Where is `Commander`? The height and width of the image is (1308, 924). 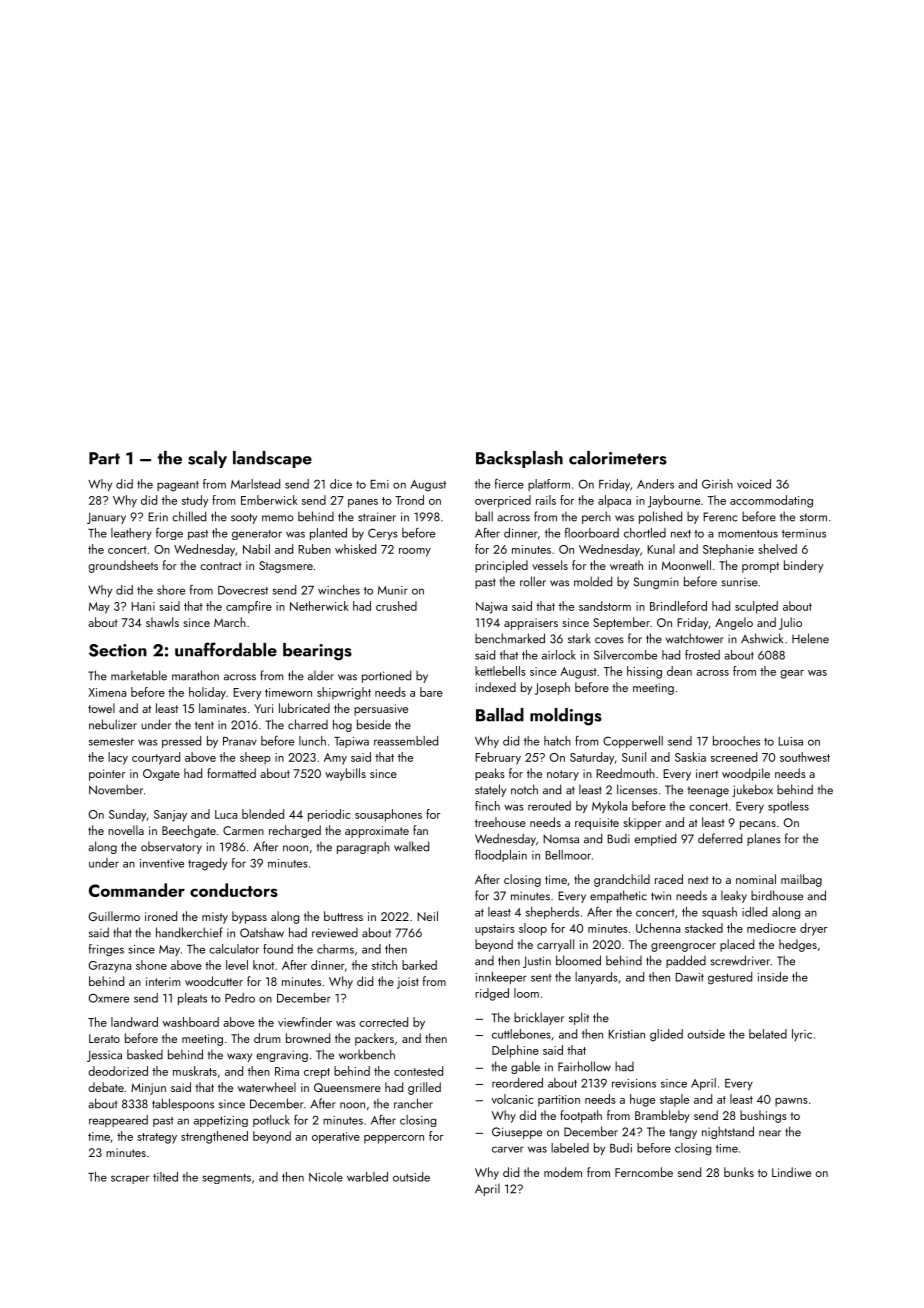
Commander is located at coordinates (137, 890).
